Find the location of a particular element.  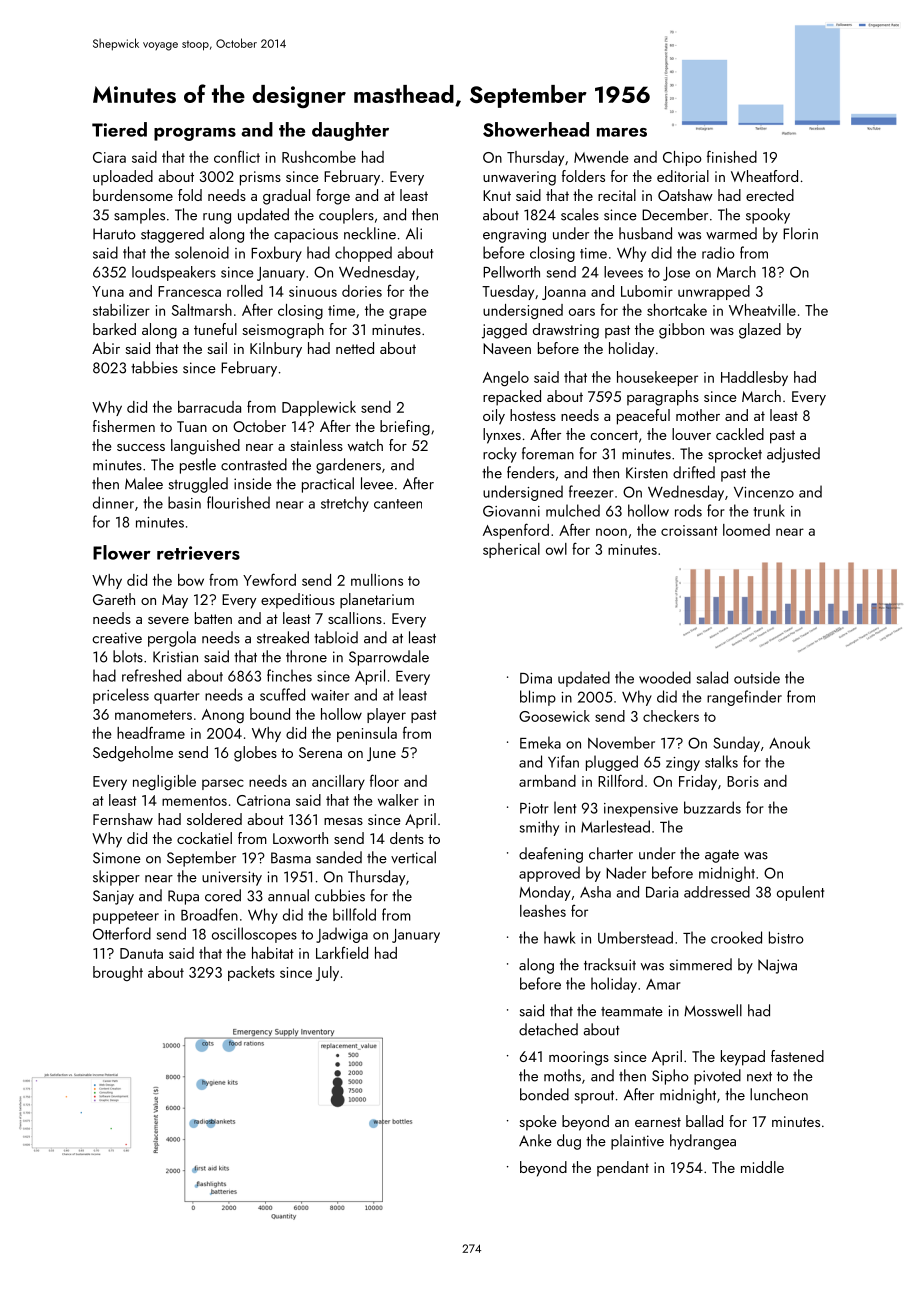

Kirsten is located at coordinates (647, 473).
